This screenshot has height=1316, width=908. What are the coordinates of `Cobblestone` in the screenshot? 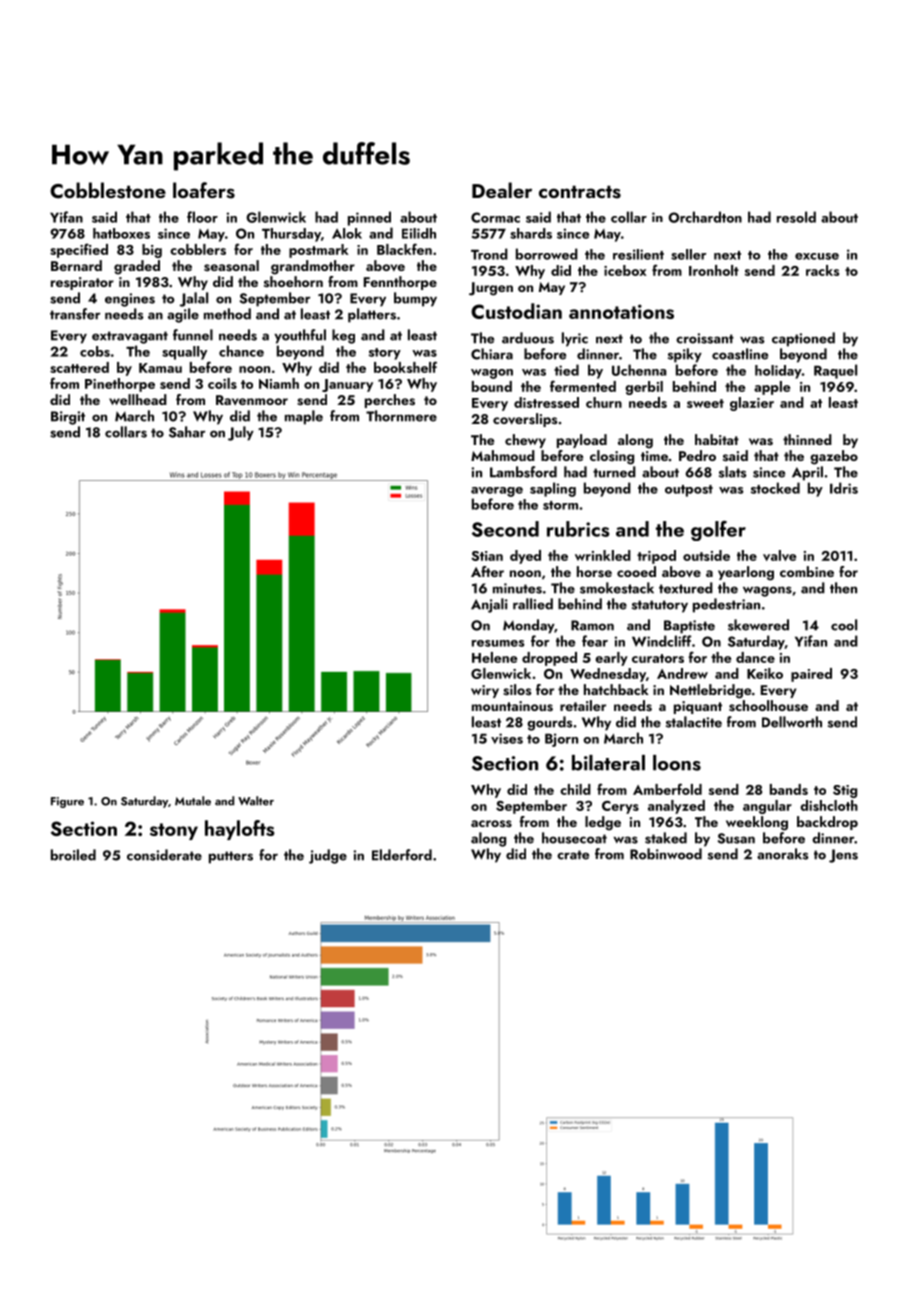 It's located at (108, 190).
